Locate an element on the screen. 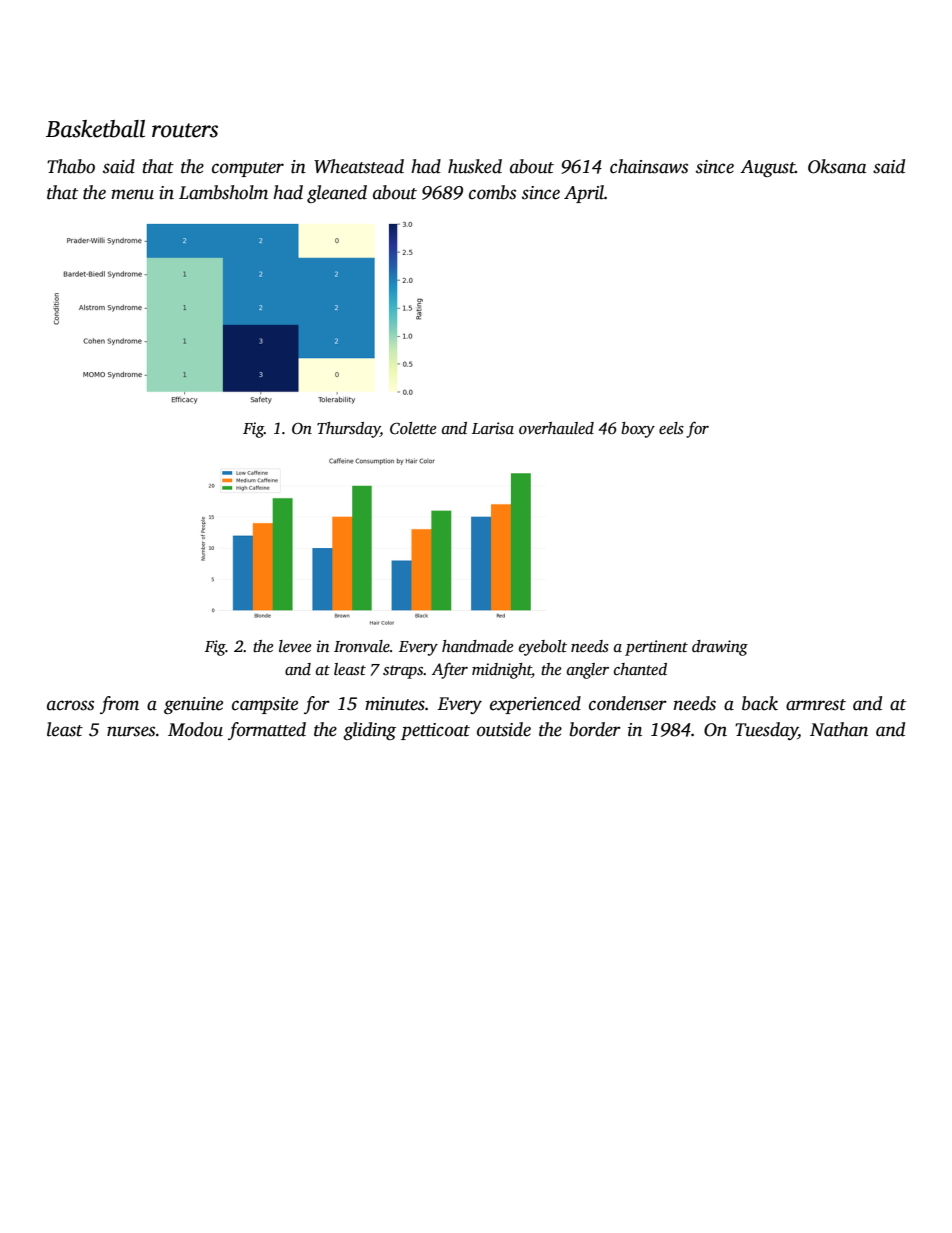  eels is located at coordinates (671, 428).
